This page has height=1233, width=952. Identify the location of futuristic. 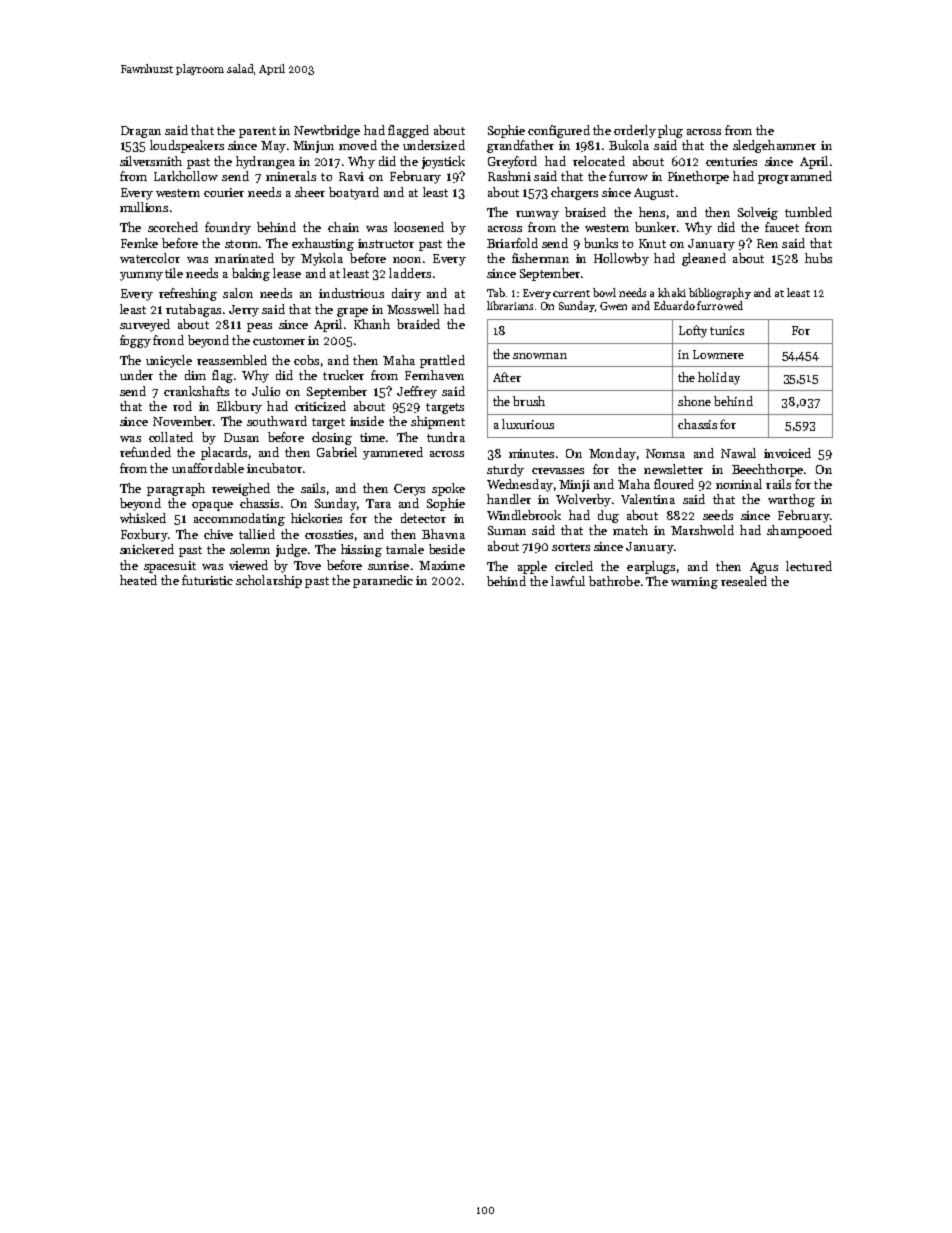
(207, 580).
